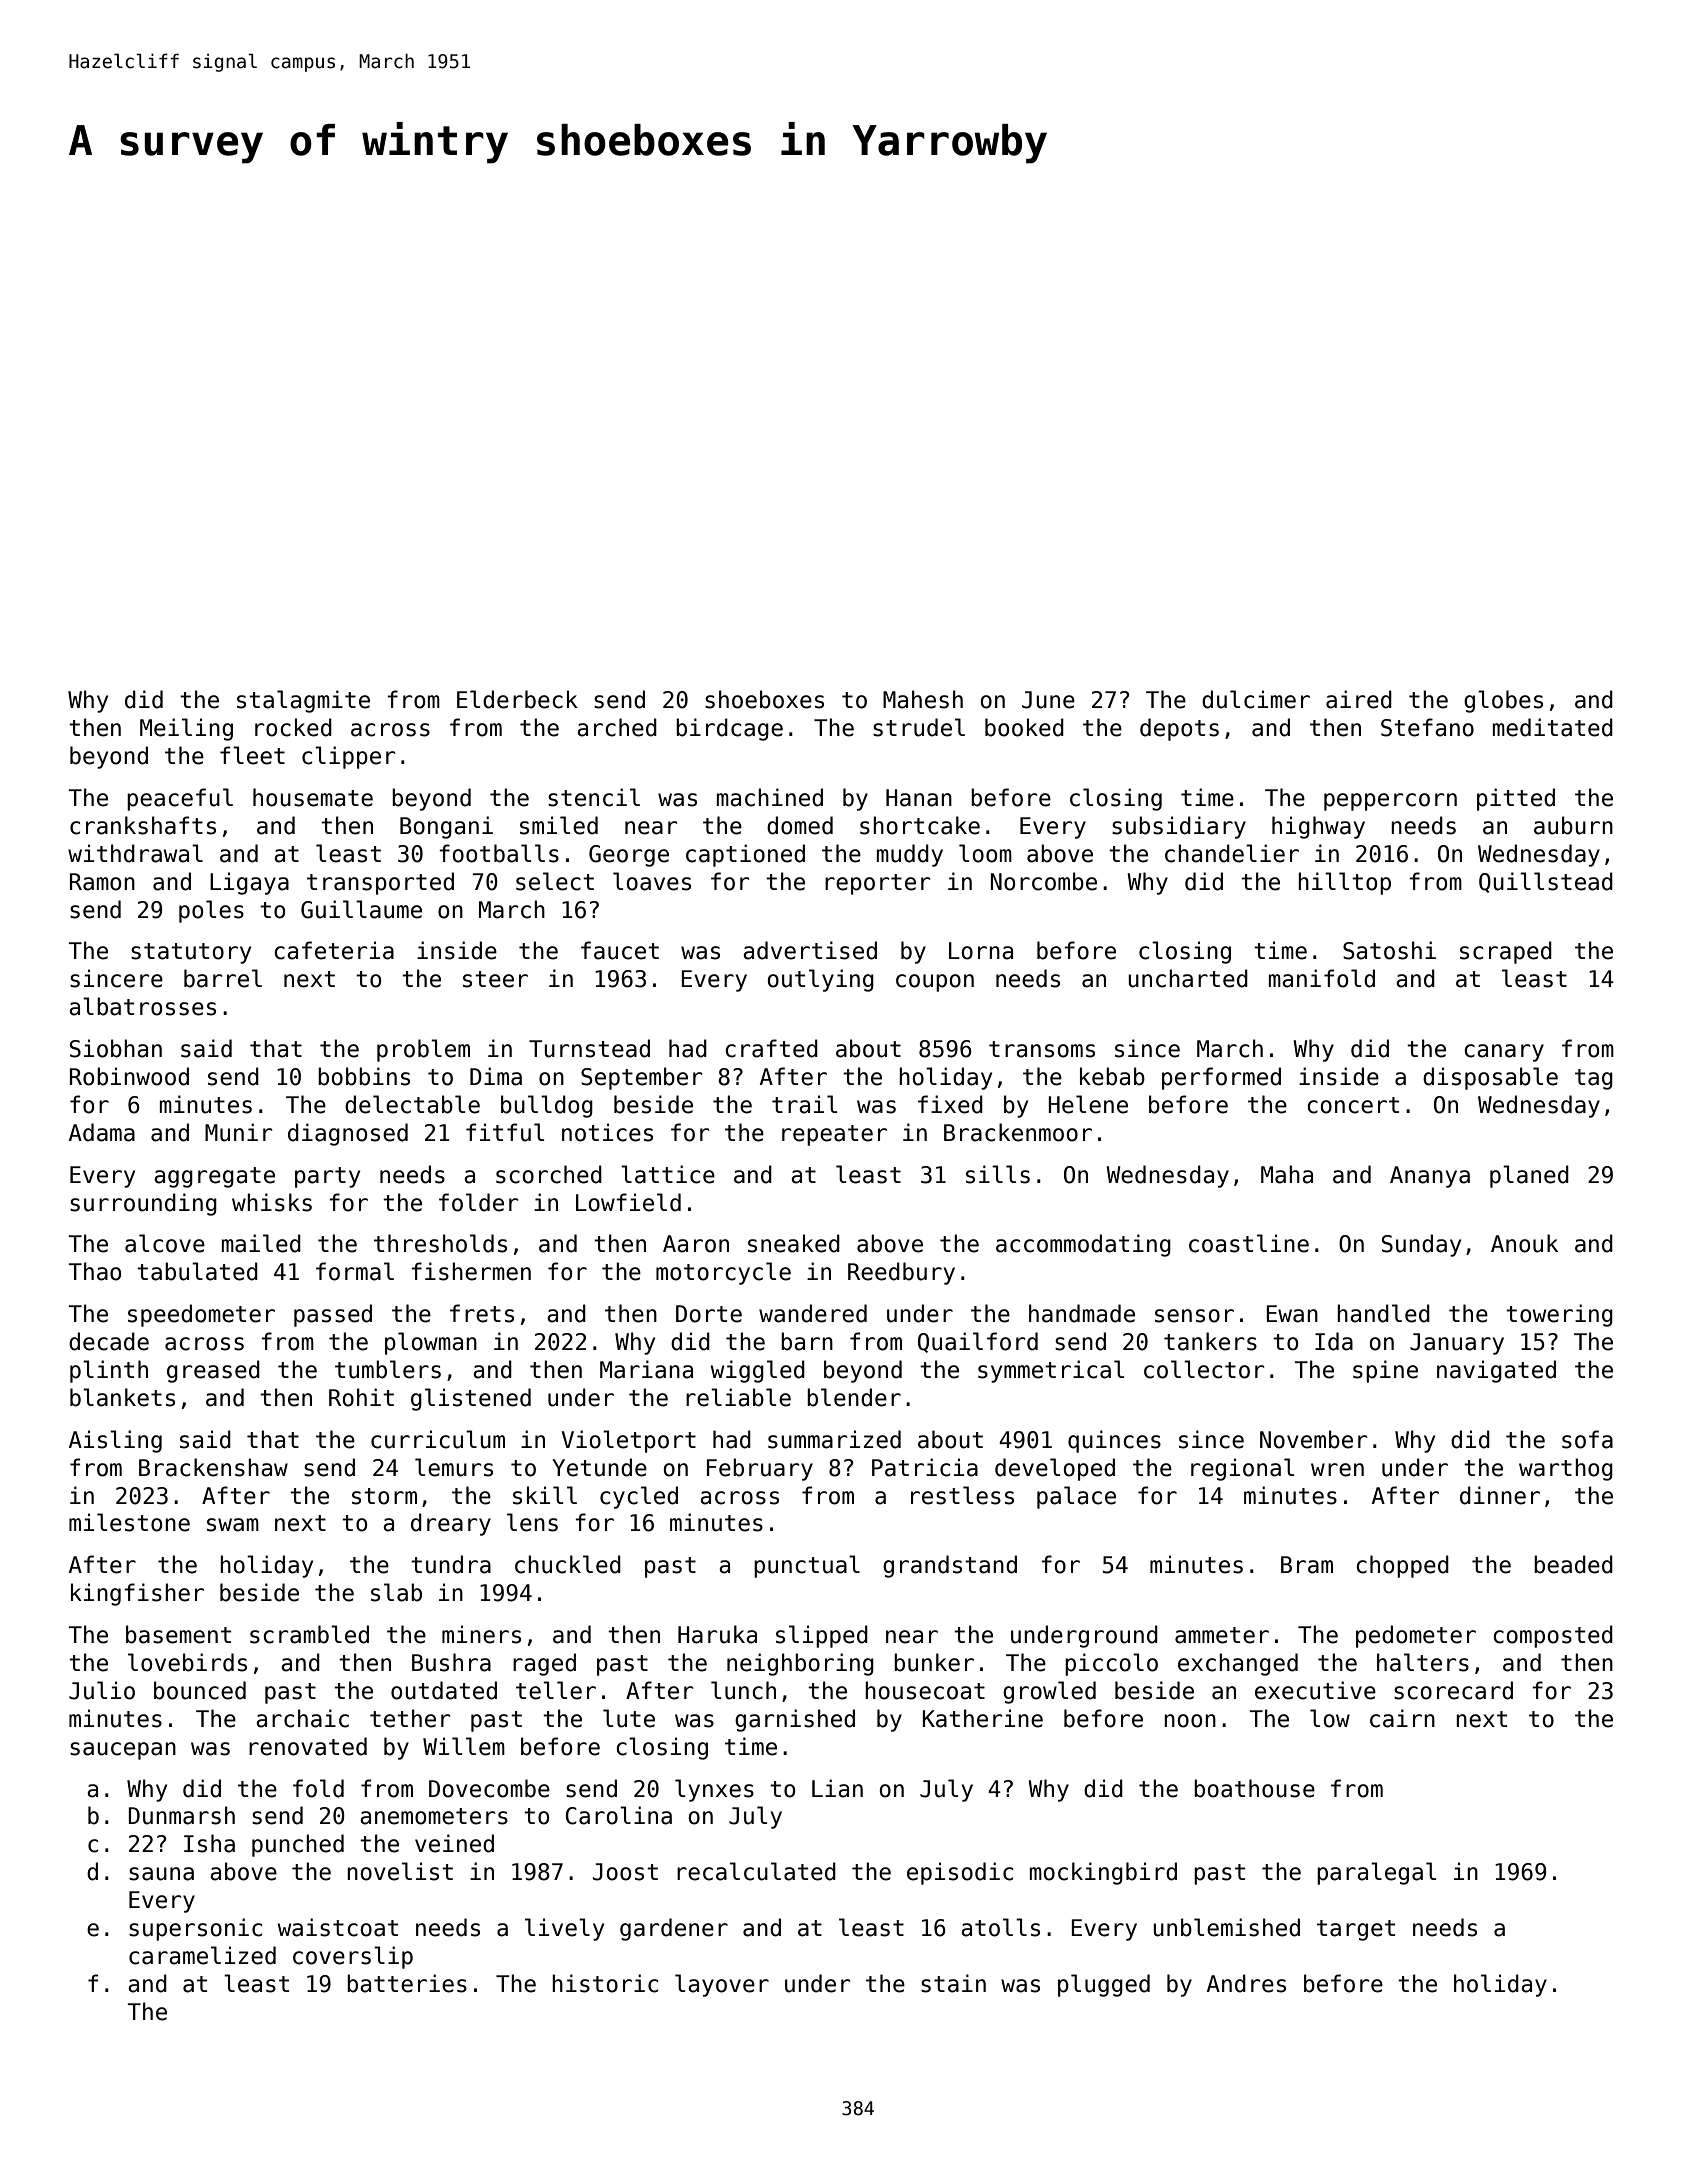 The width and height of the page is (1683, 2178). Describe the element at coordinates (1042, 1049) in the page. I see `transoms` at that location.
